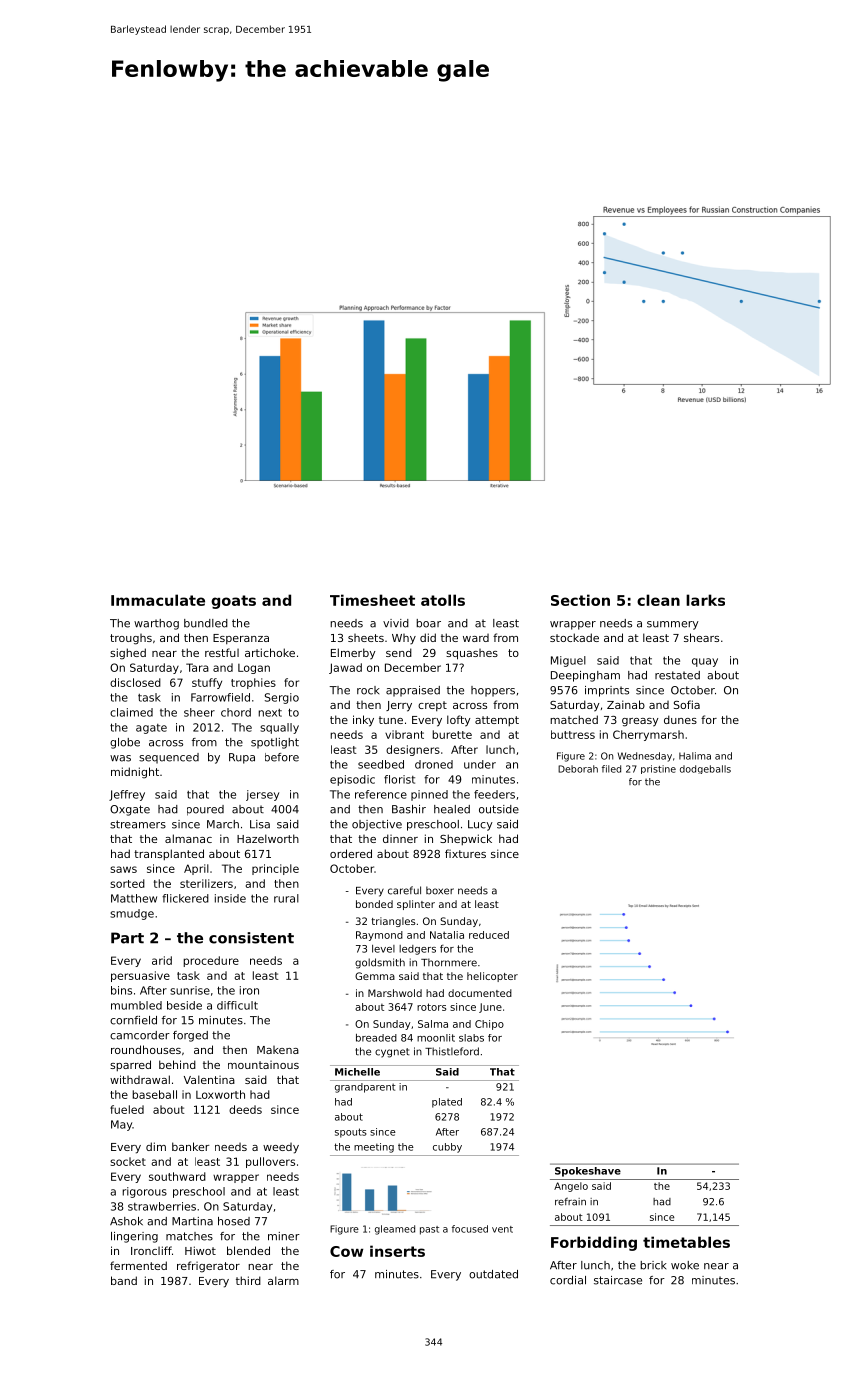 The image size is (849, 1400). Describe the element at coordinates (489, 935) in the page. I see `reduced` at that location.
